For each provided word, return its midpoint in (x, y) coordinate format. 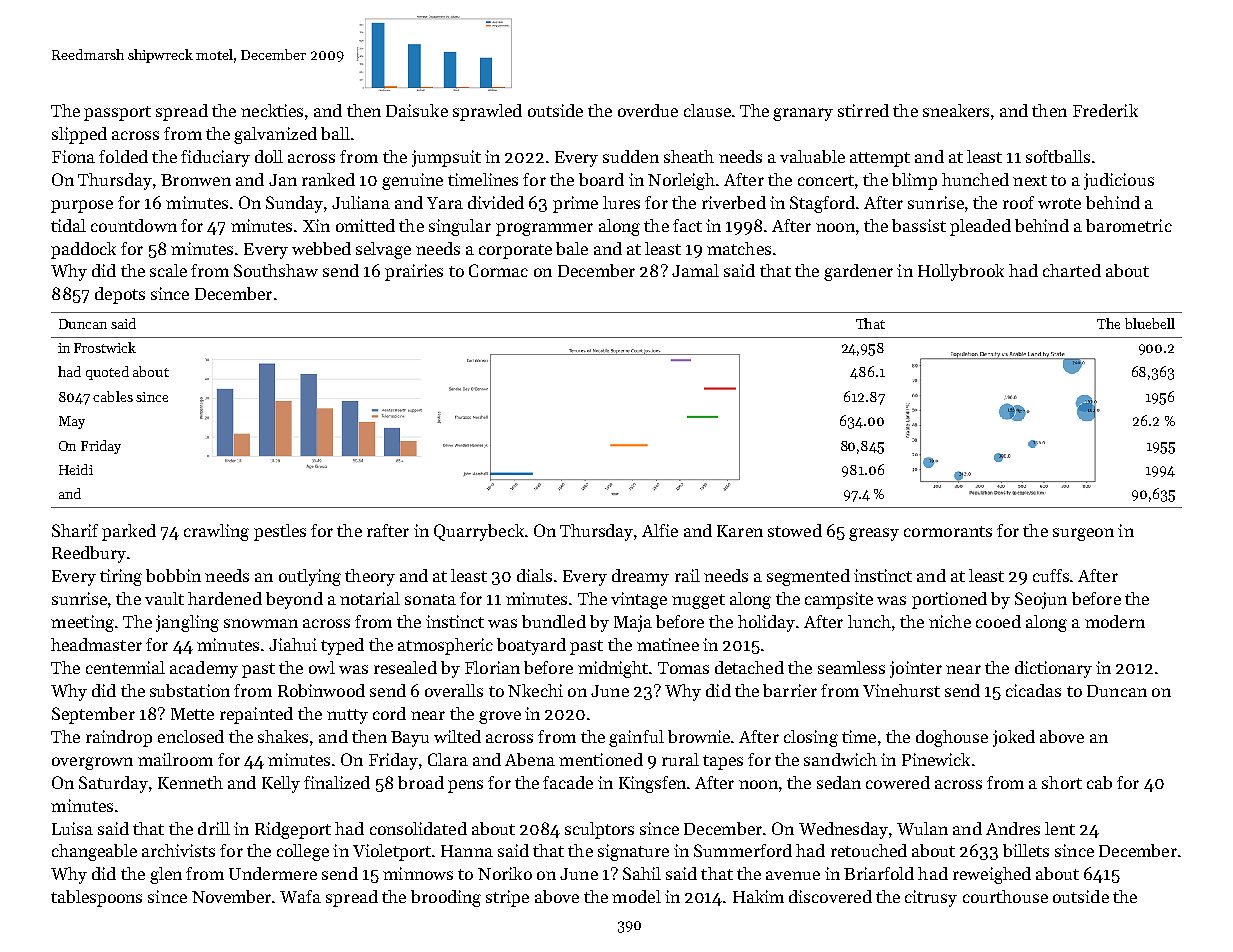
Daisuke (417, 110)
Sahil (642, 873)
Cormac (498, 270)
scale (168, 270)
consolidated (418, 828)
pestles (280, 532)
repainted (256, 715)
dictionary (1053, 669)
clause (707, 110)
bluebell (1150, 323)
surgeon (1083, 534)
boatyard (531, 646)
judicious (1119, 181)
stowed (795, 530)
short (1062, 782)
